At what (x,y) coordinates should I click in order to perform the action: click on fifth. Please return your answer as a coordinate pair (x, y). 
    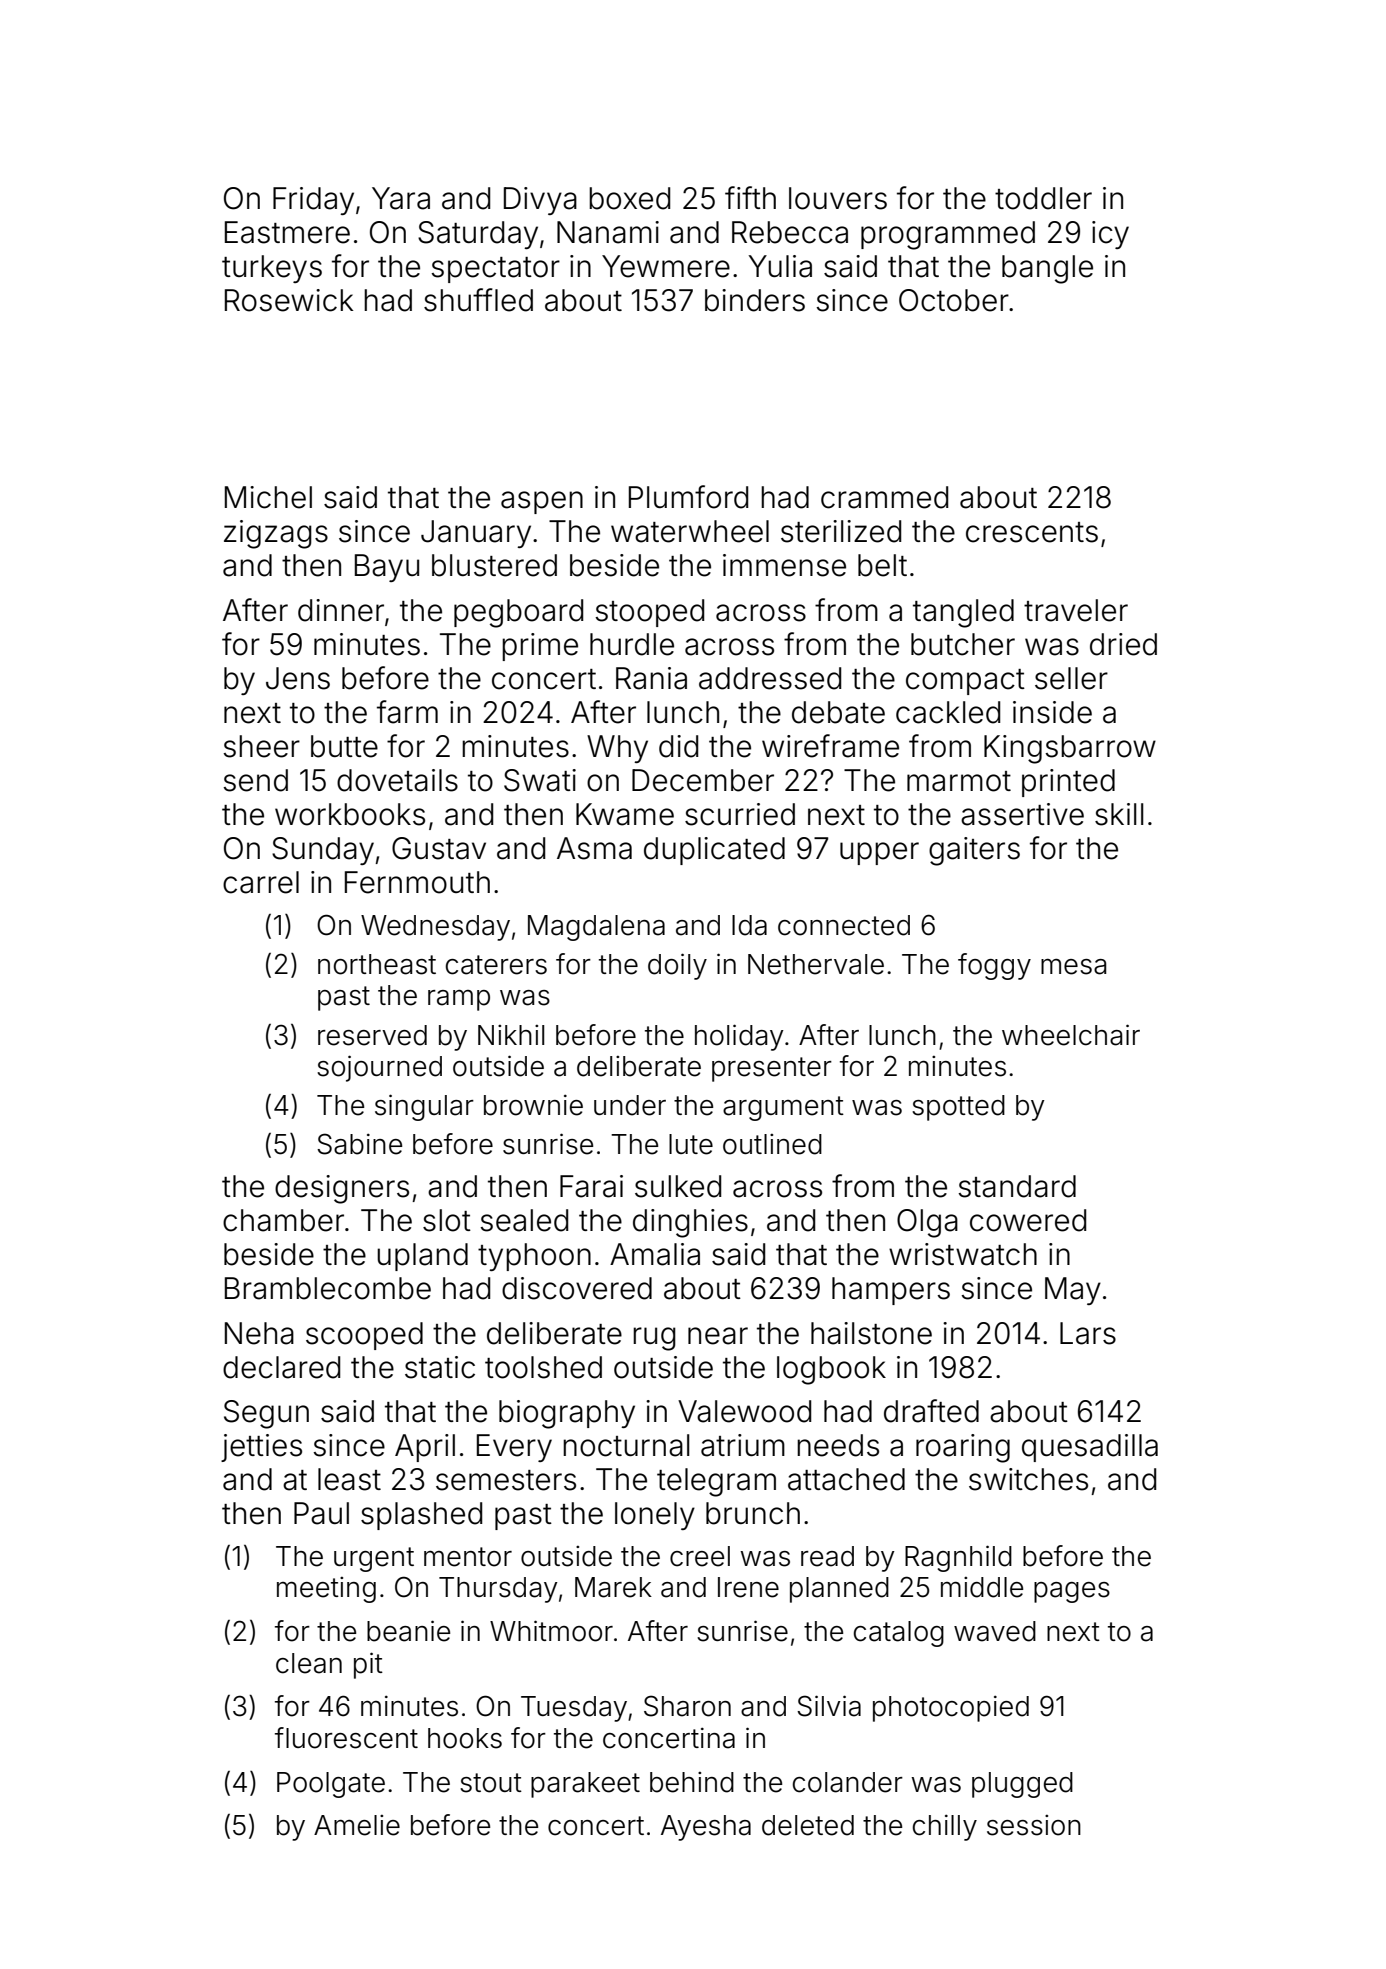
    Looking at the image, I should click on (750, 197).
